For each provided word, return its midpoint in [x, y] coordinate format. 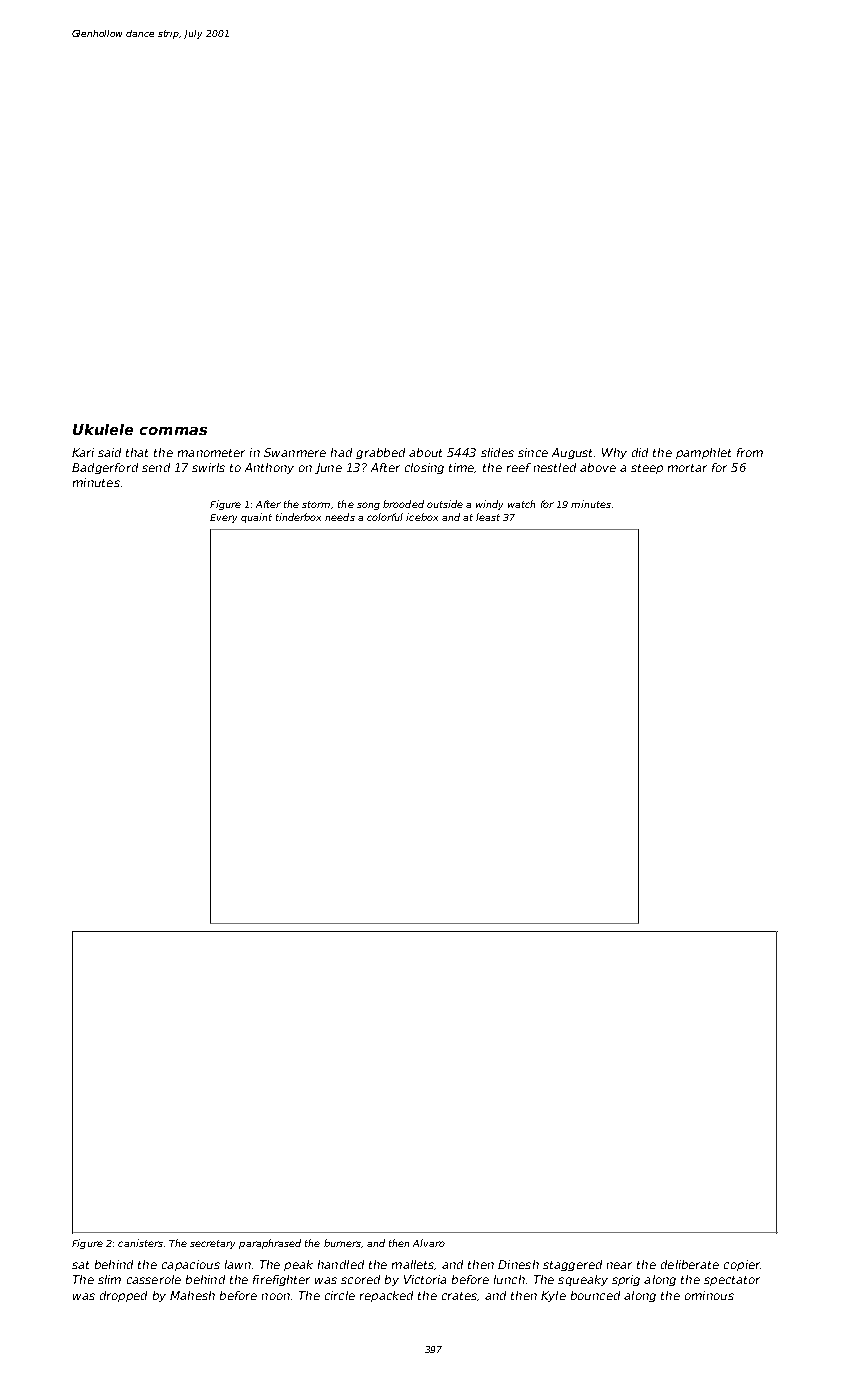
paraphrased [270, 1244]
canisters [140, 1243]
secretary [212, 1244]
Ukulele [103, 429]
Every [223, 518]
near [619, 1265]
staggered [572, 1265]
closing [424, 468]
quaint [256, 518]
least [488, 517]
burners [342, 1243]
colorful [385, 517]
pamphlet [703, 453]
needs [340, 517]
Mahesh [192, 1295]
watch [521, 504]
